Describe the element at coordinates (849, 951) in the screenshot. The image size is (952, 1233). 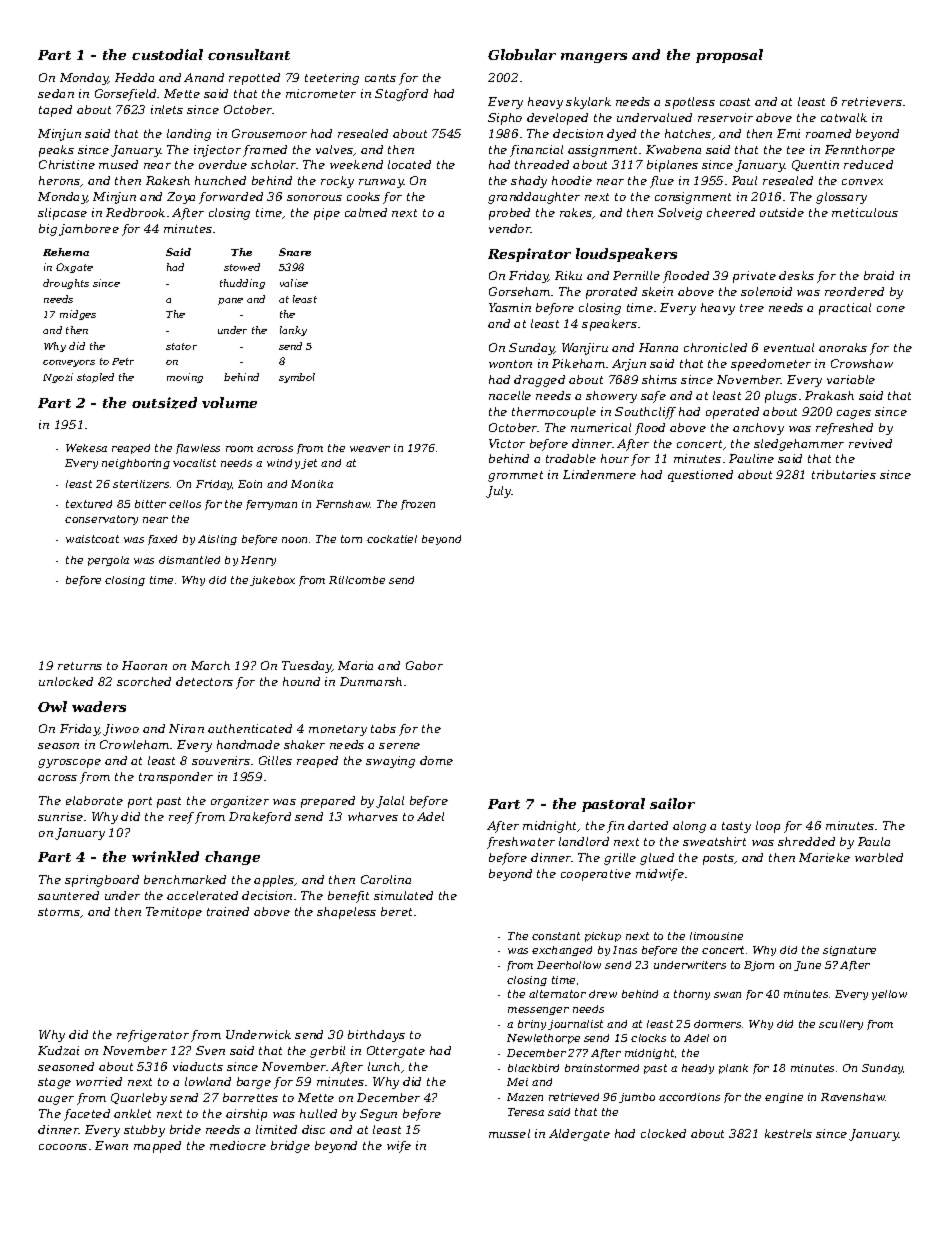
I see `signature` at that location.
